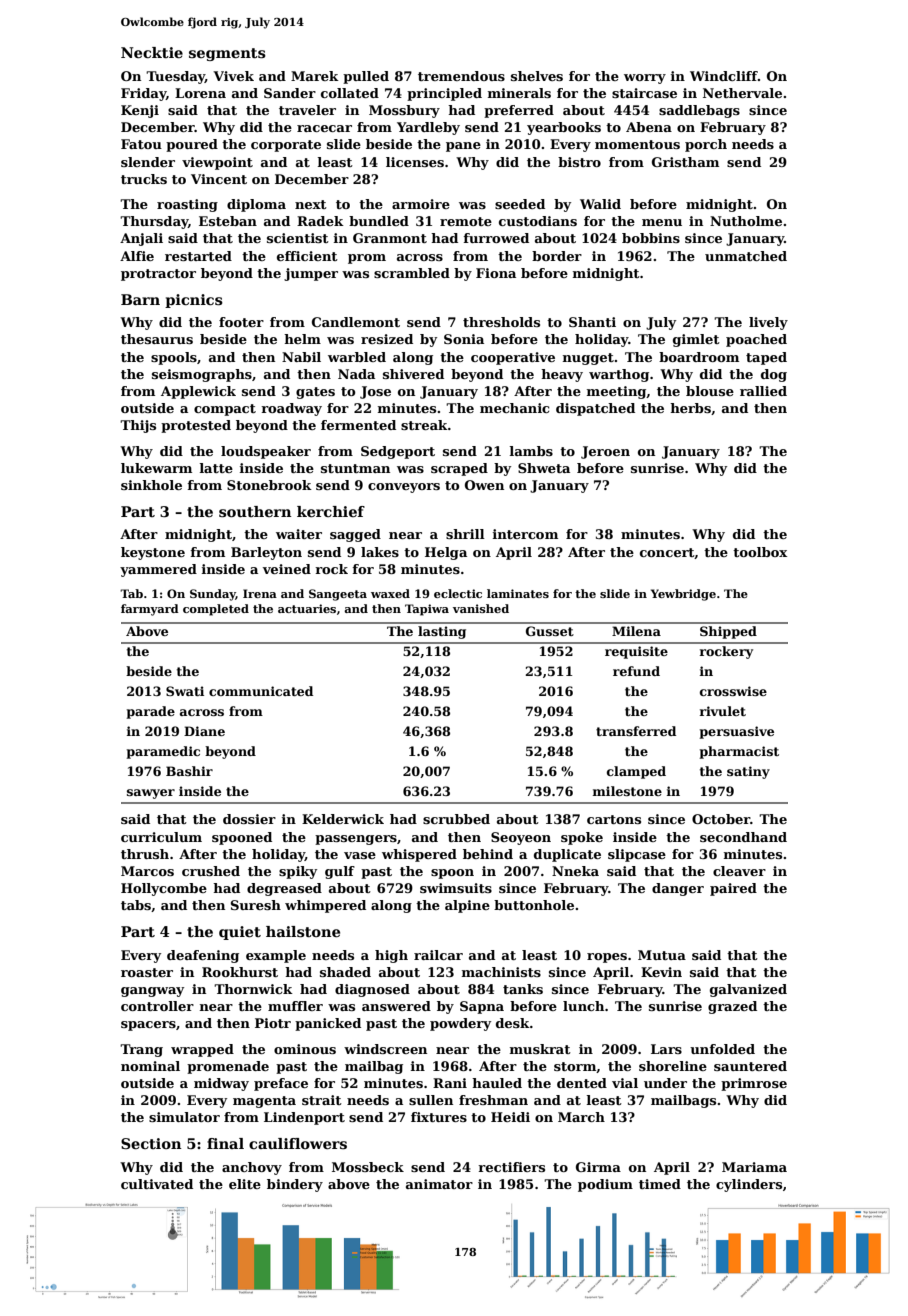 The width and height of the image is (908, 1316). Describe the element at coordinates (153, 553) in the image. I see `keystone` at that location.
